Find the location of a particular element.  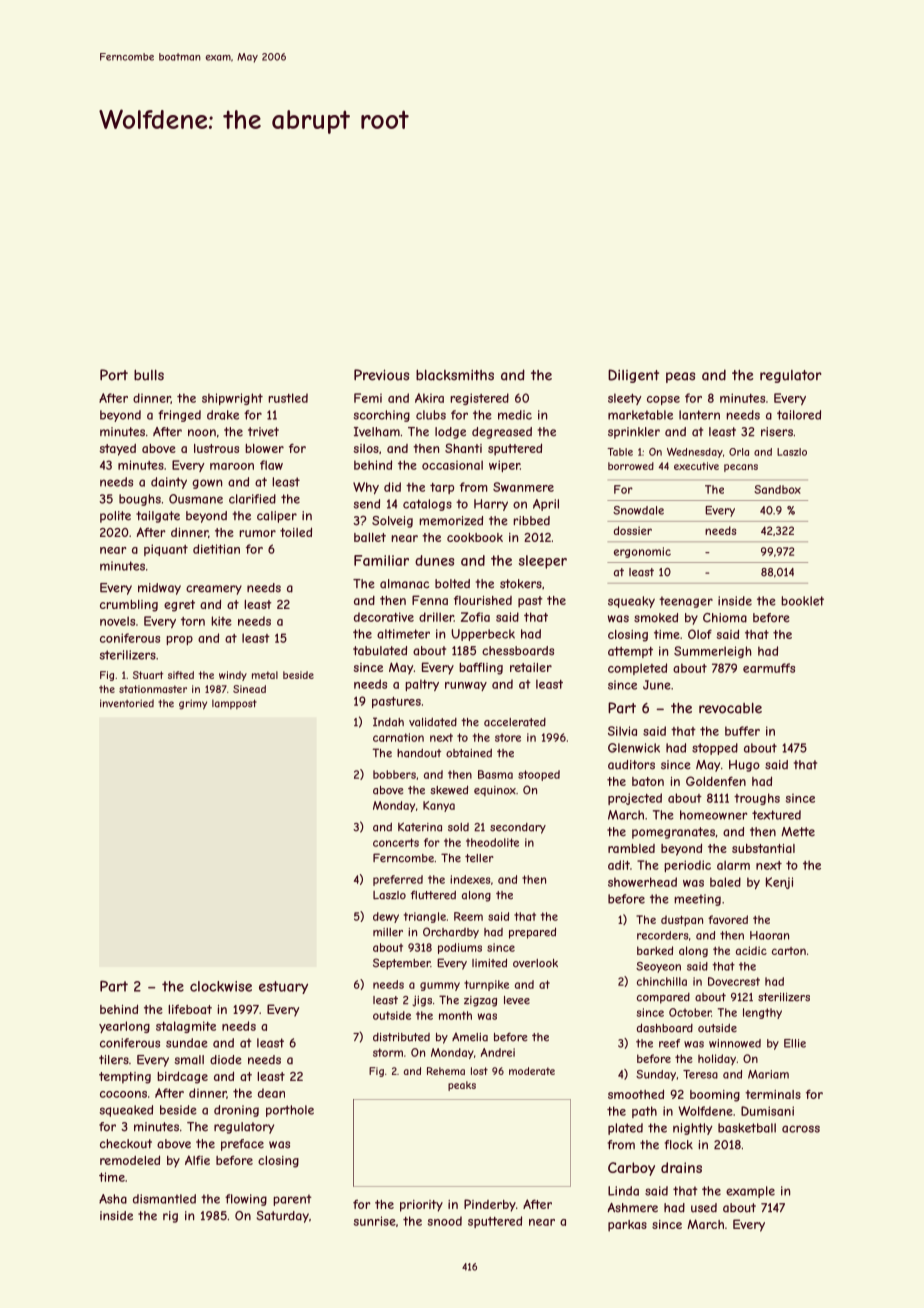

executive is located at coordinates (696, 466).
